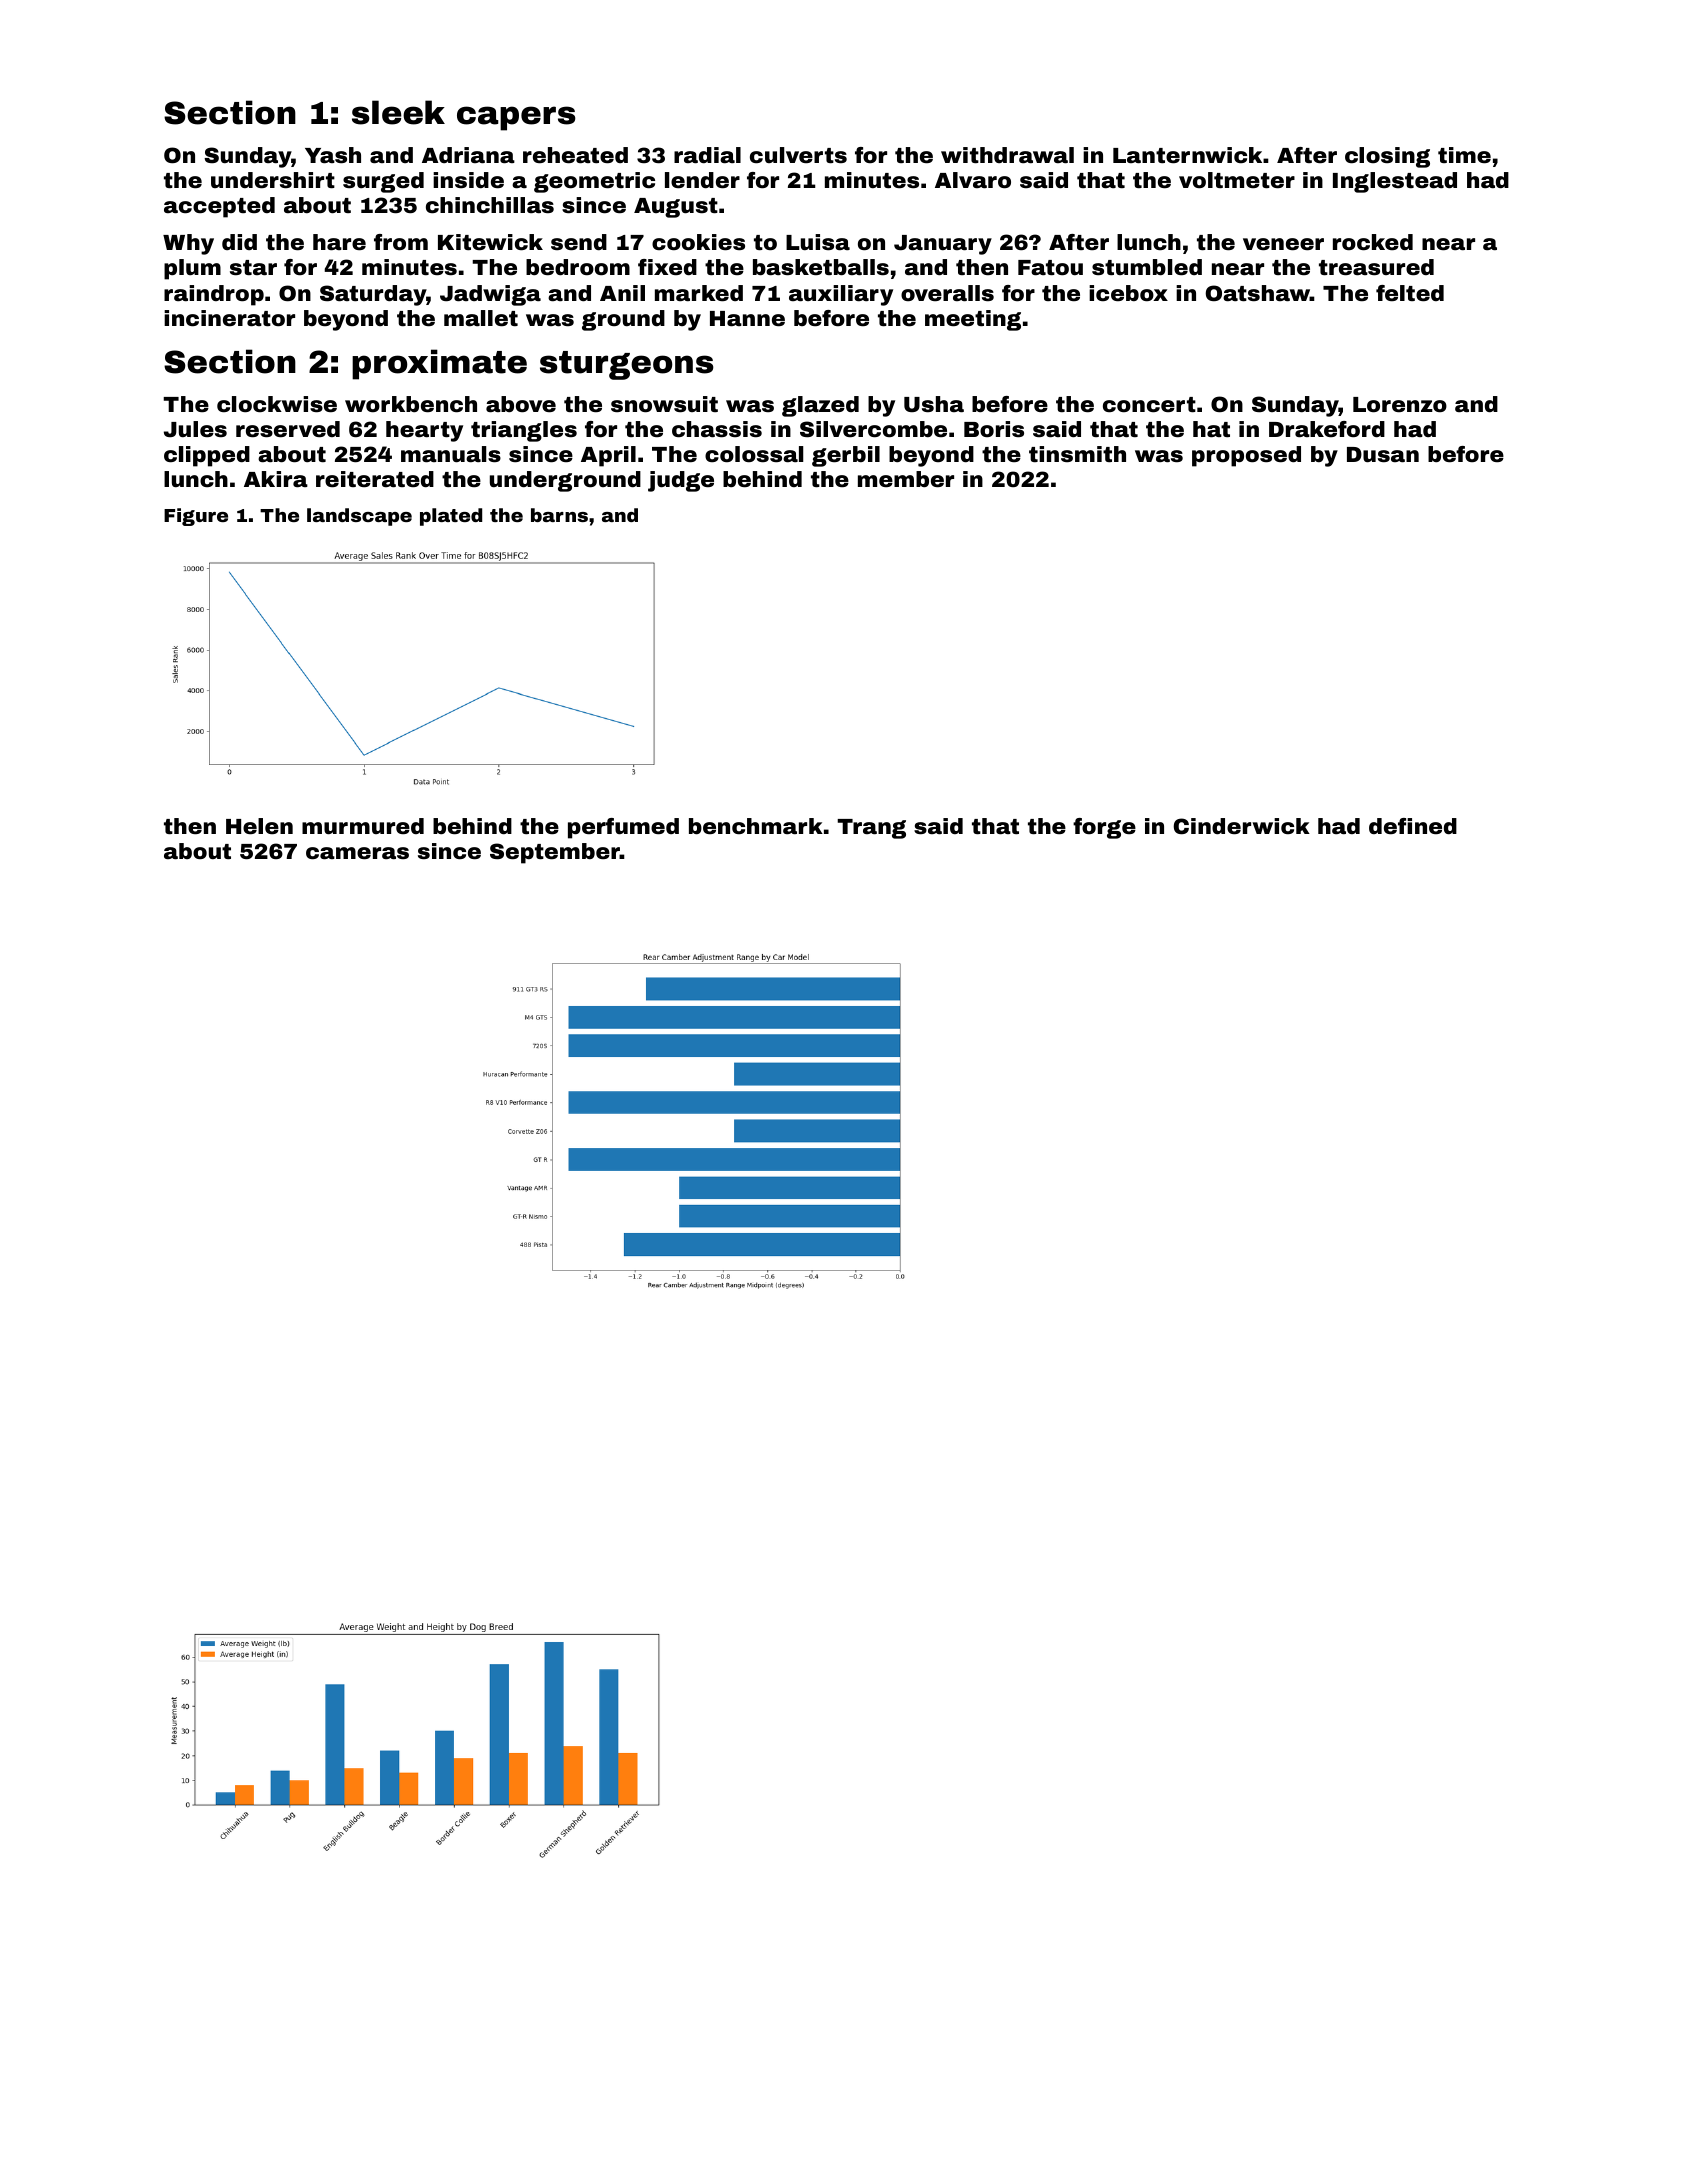 The height and width of the screenshot is (2178, 1683). Describe the element at coordinates (411, 404) in the screenshot. I see `workbench` at that location.
